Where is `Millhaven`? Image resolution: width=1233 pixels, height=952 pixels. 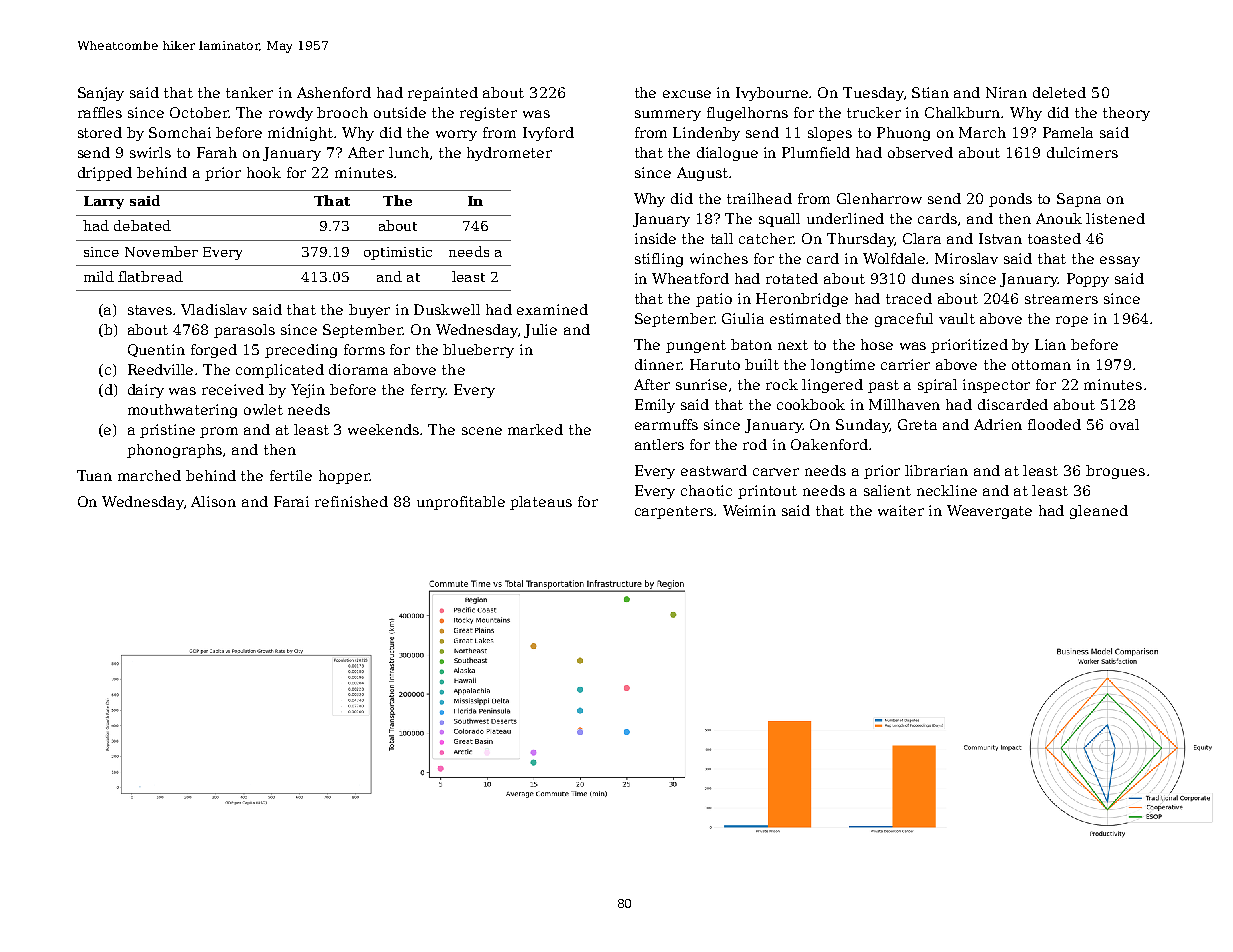
Millhaven is located at coordinates (904, 404).
